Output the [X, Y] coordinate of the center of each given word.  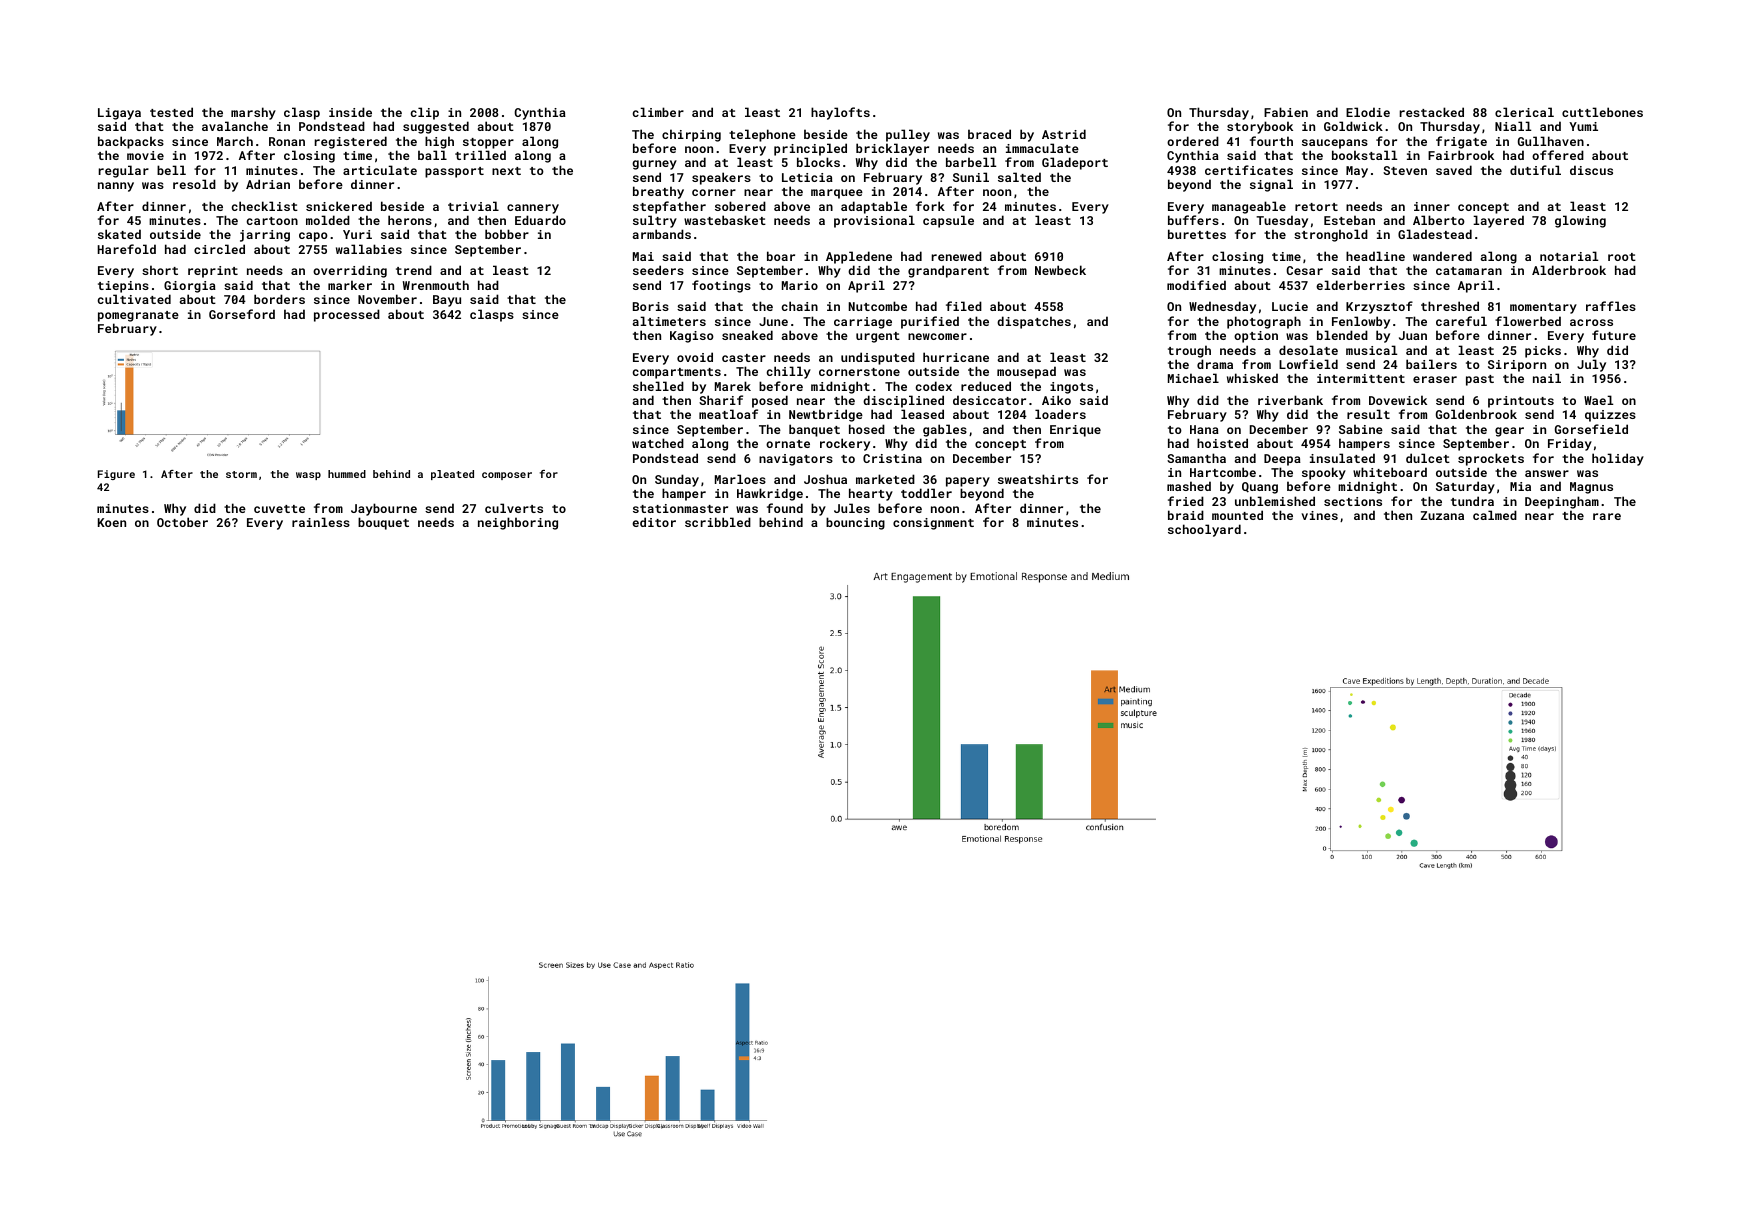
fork [930, 206]
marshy [253, 113]
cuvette [279, 509]
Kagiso [692, 337]
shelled [658, 386]
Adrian [268, 184]
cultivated [134, 299]
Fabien [1286, 112]
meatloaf [728, 414]
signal [1271, 185]
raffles [1611, 306]
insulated [1342, 458]
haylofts [840, 113]
